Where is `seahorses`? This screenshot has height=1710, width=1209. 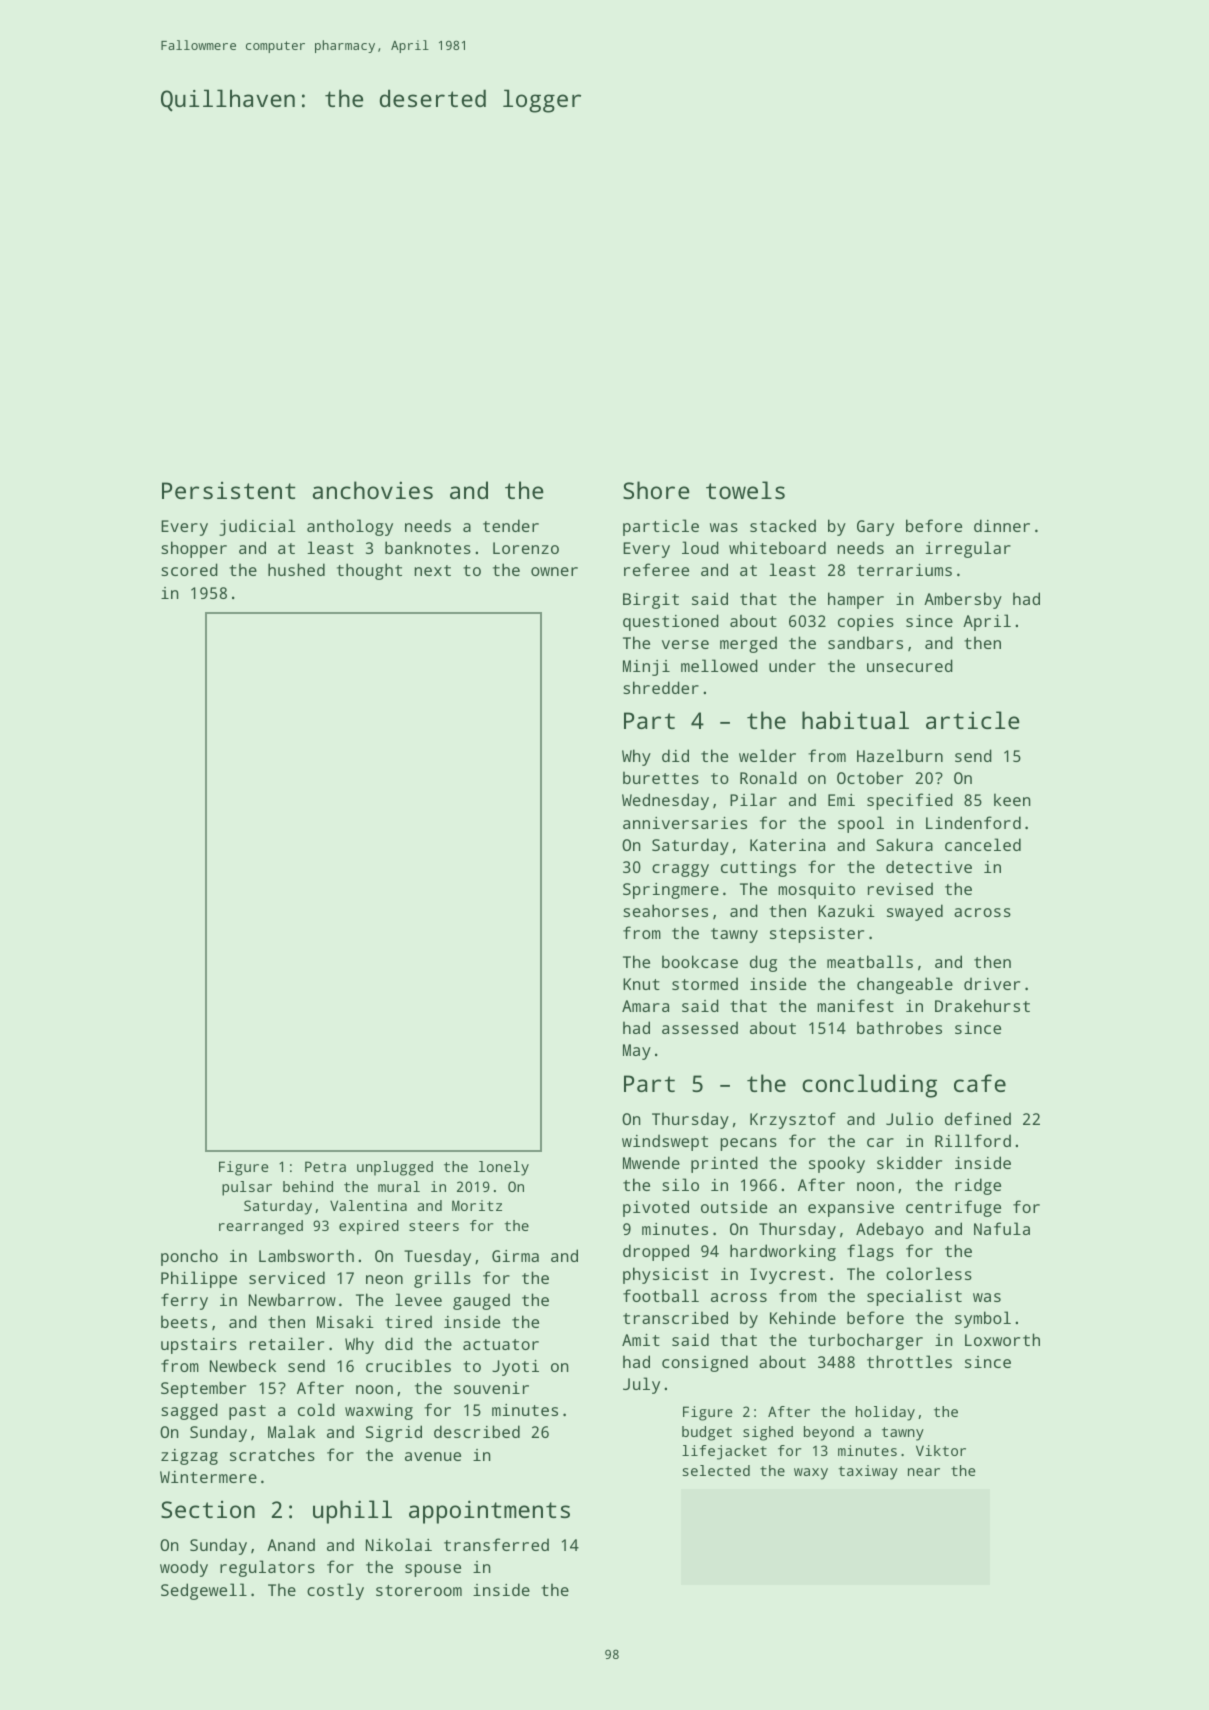
seahorses is located at coordinates (665, 910).
